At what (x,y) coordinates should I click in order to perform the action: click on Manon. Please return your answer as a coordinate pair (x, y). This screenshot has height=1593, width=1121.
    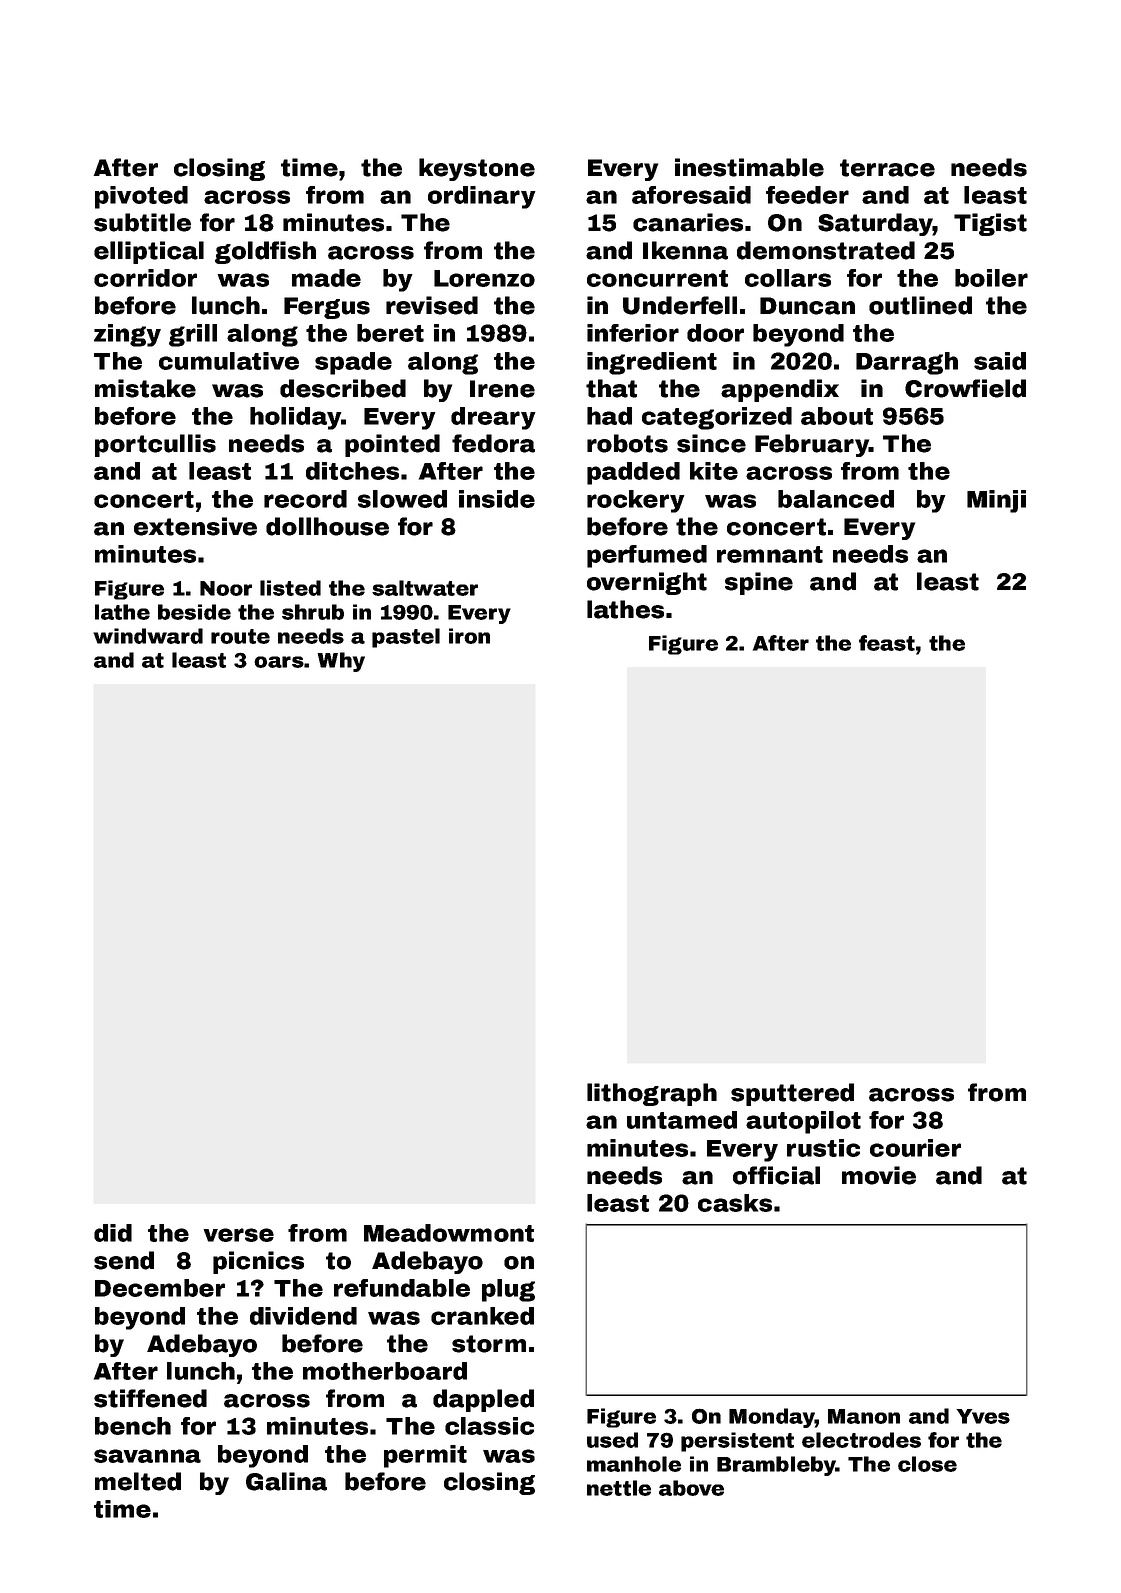
    Looking at the image, I should click on (864, 1416).
